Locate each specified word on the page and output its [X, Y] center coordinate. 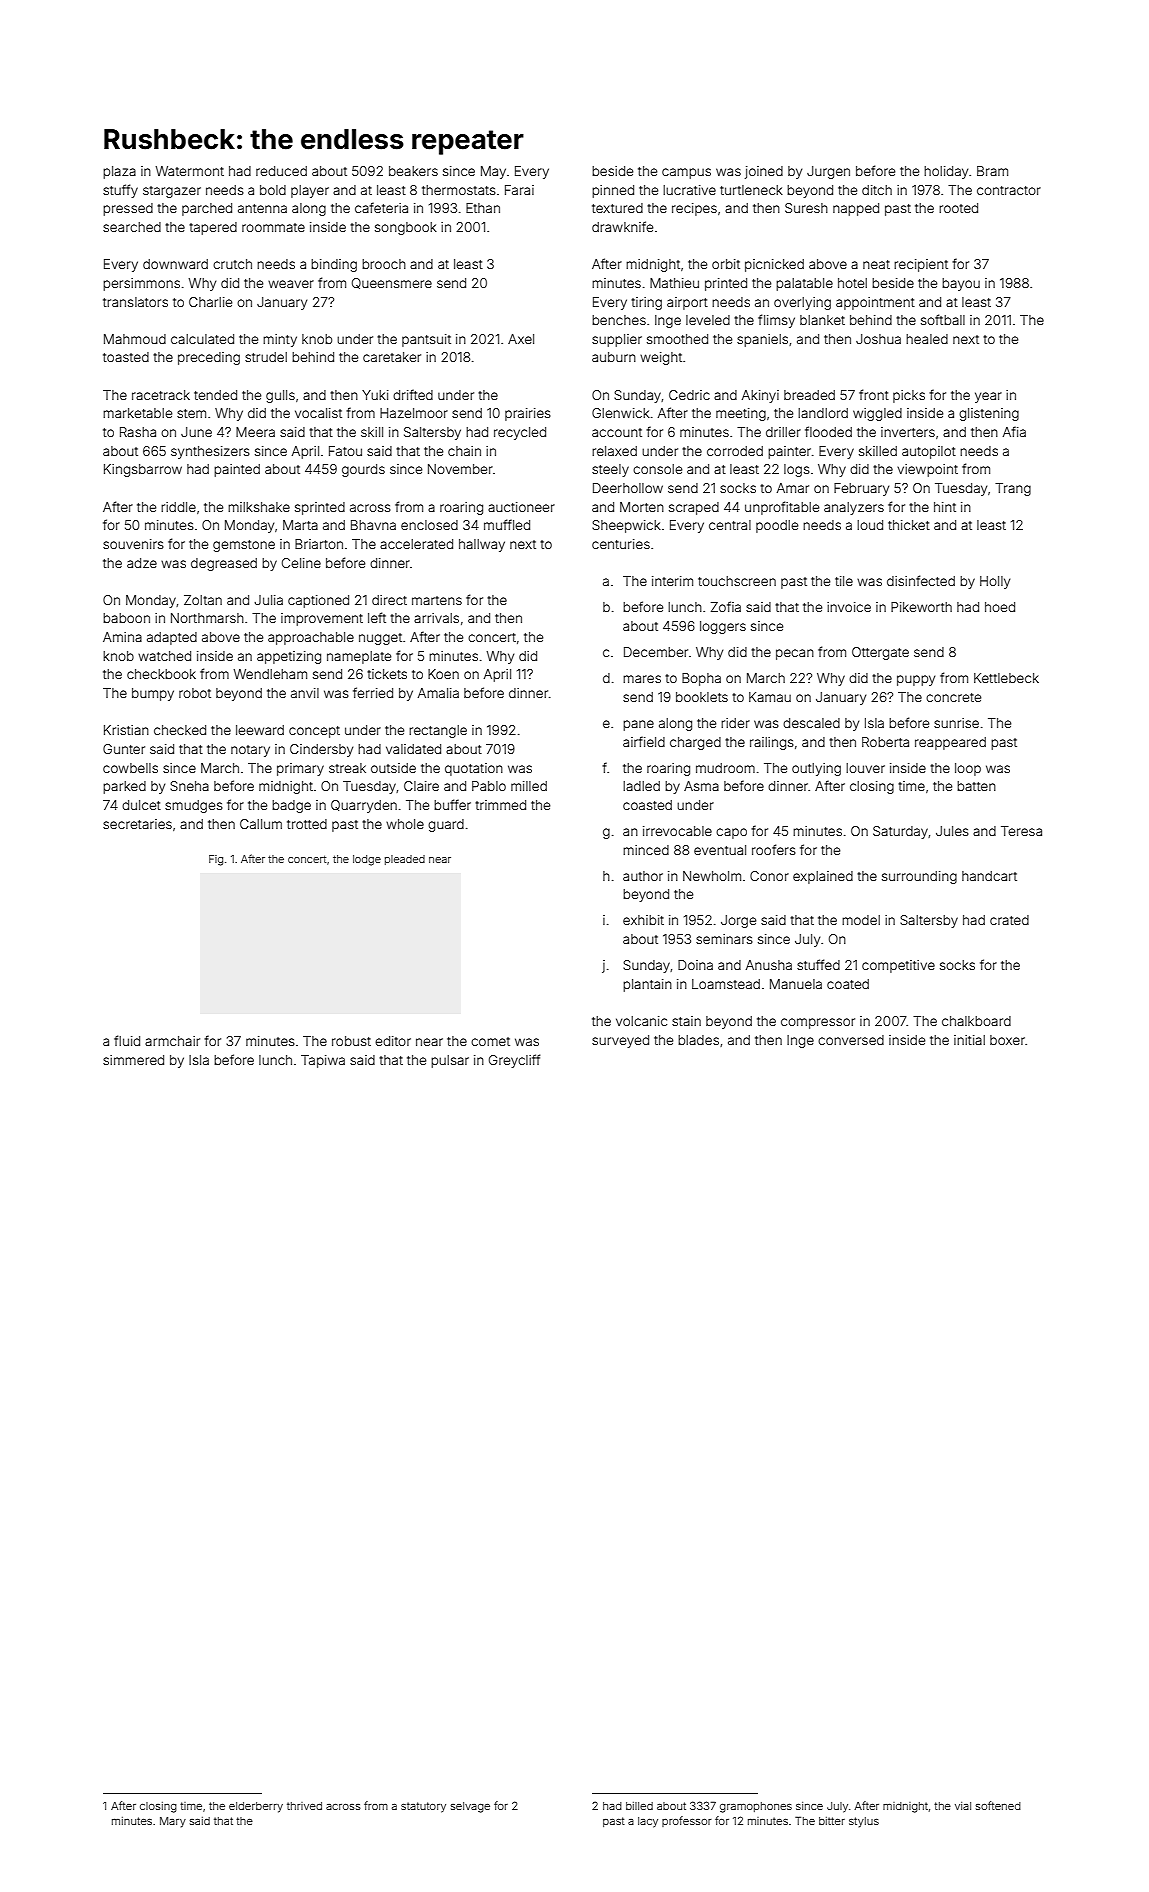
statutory [423, 1807]
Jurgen [828, 172]
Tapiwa [323, 1061]
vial [963, 1806]
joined [764, 172]
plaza [119, 172]
